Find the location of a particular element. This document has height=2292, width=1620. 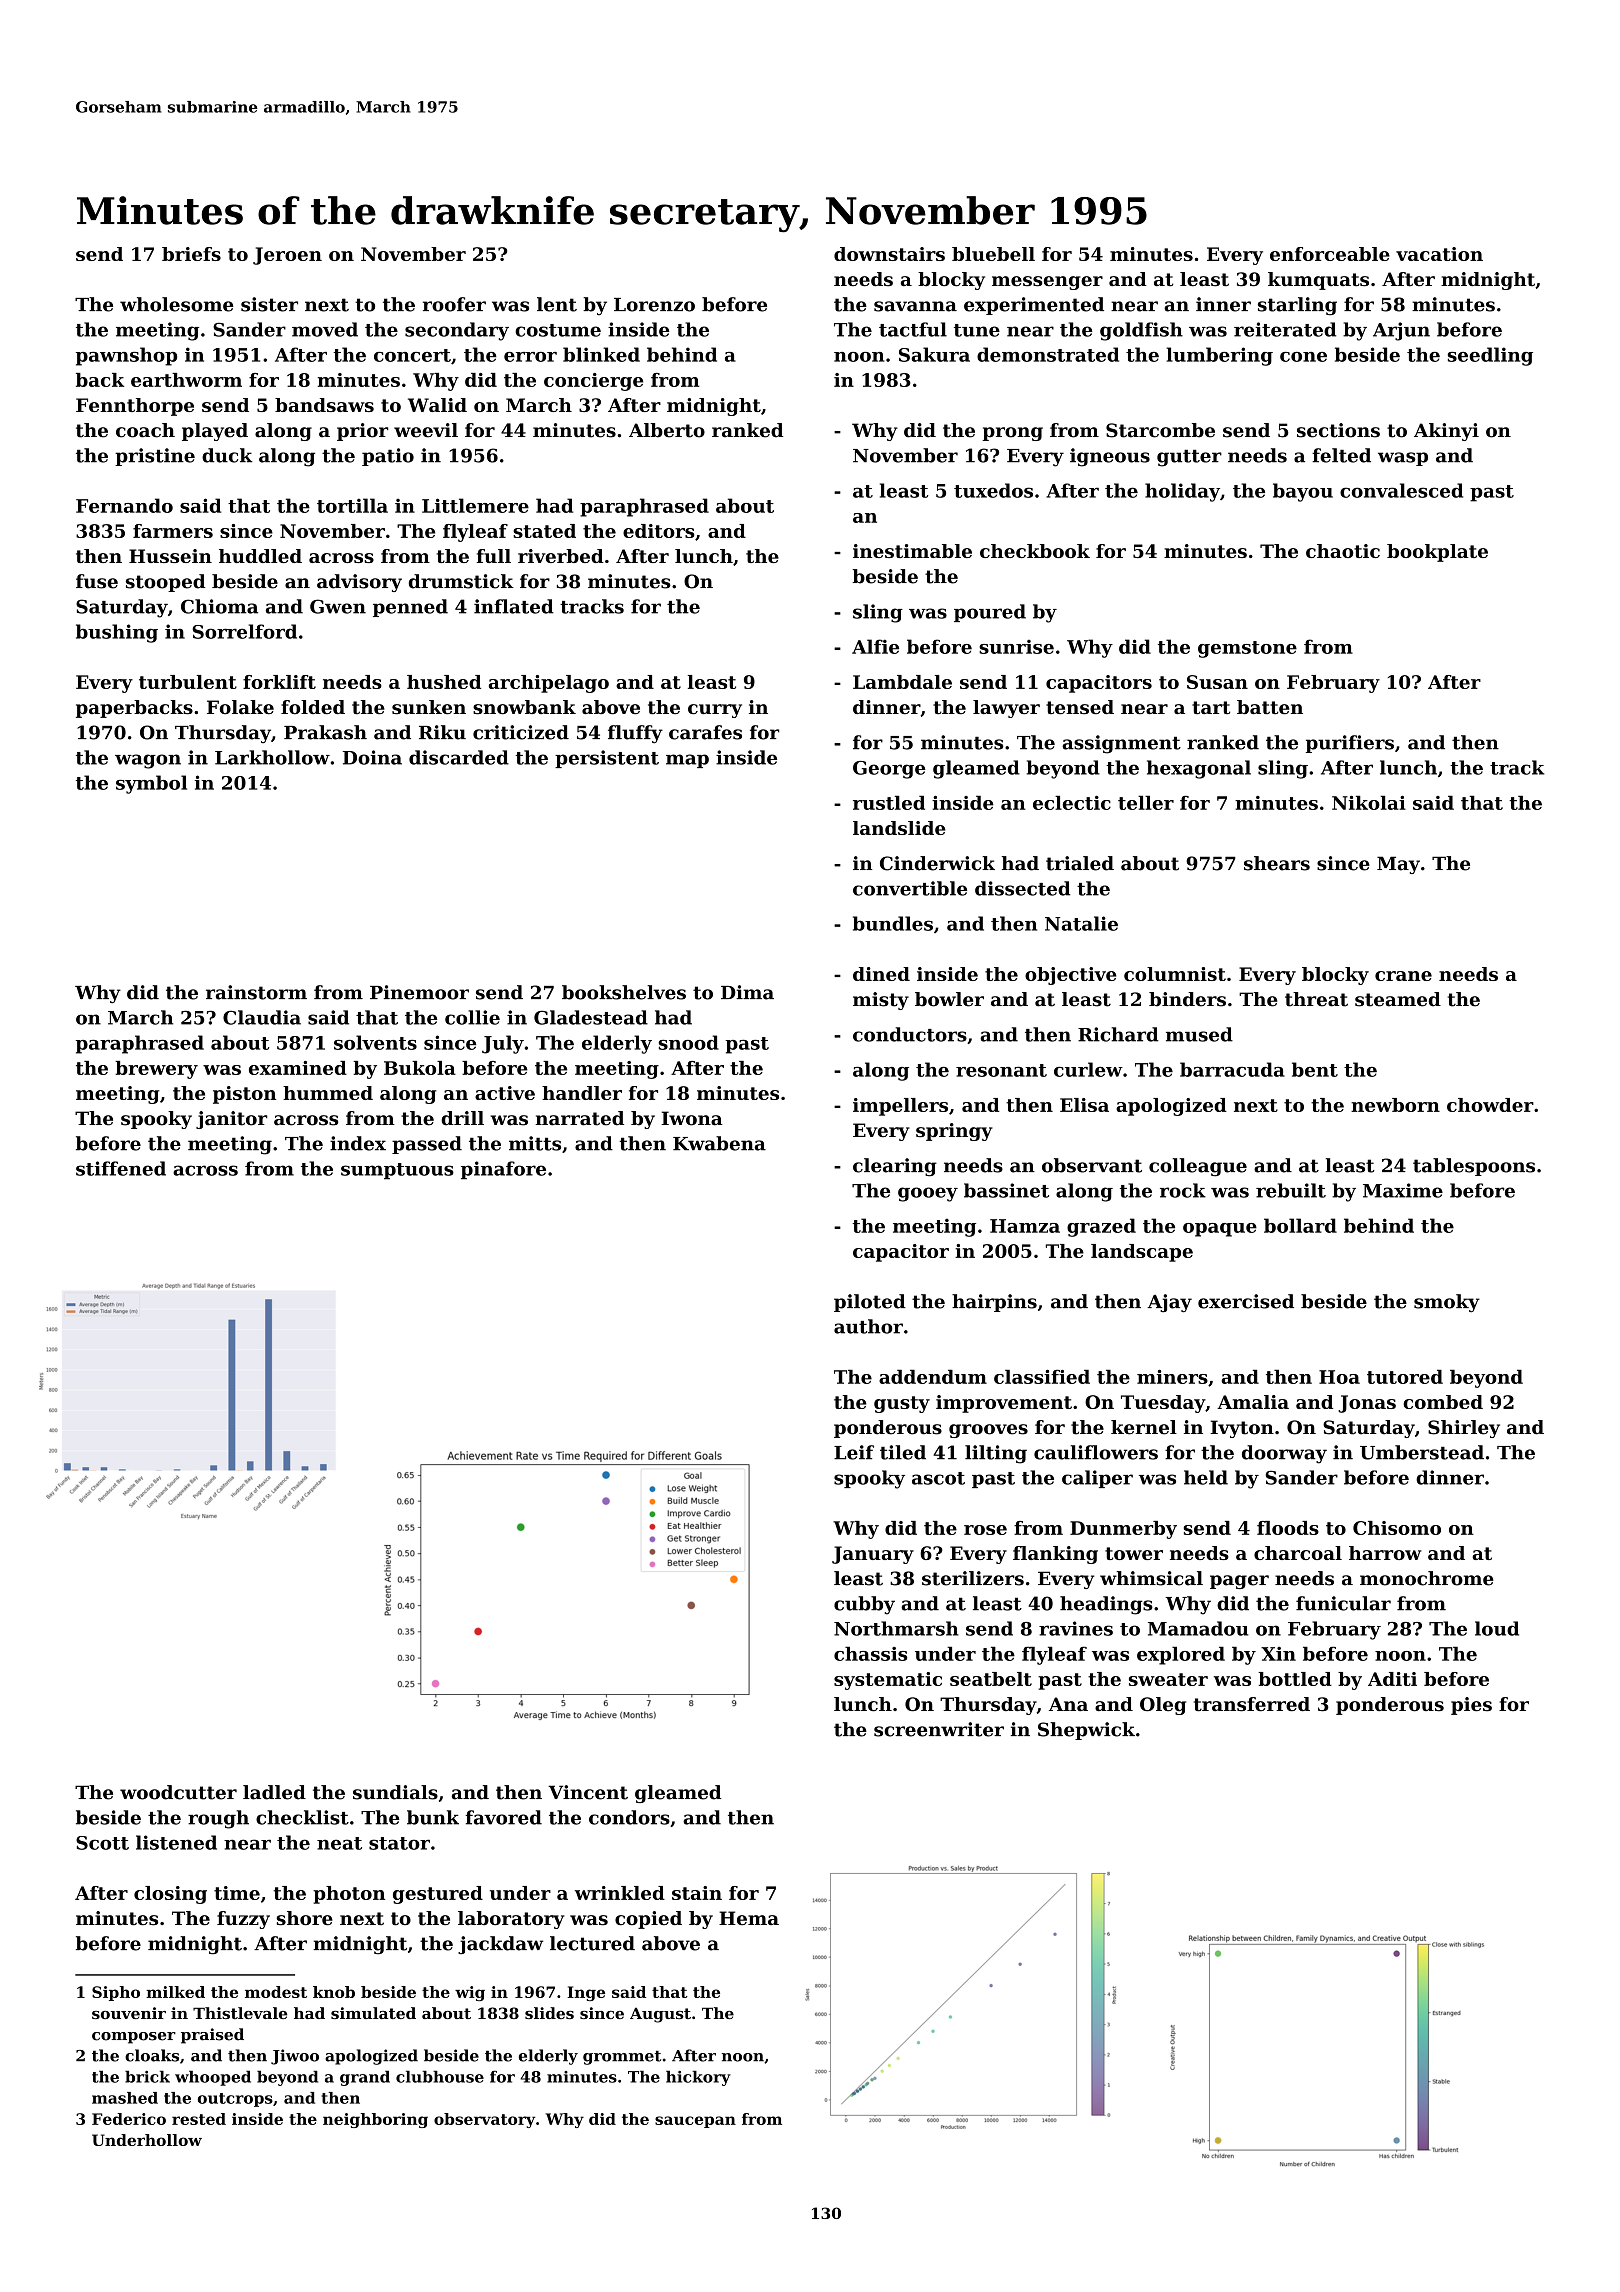

threat is located at coordinates (1316, 999).
